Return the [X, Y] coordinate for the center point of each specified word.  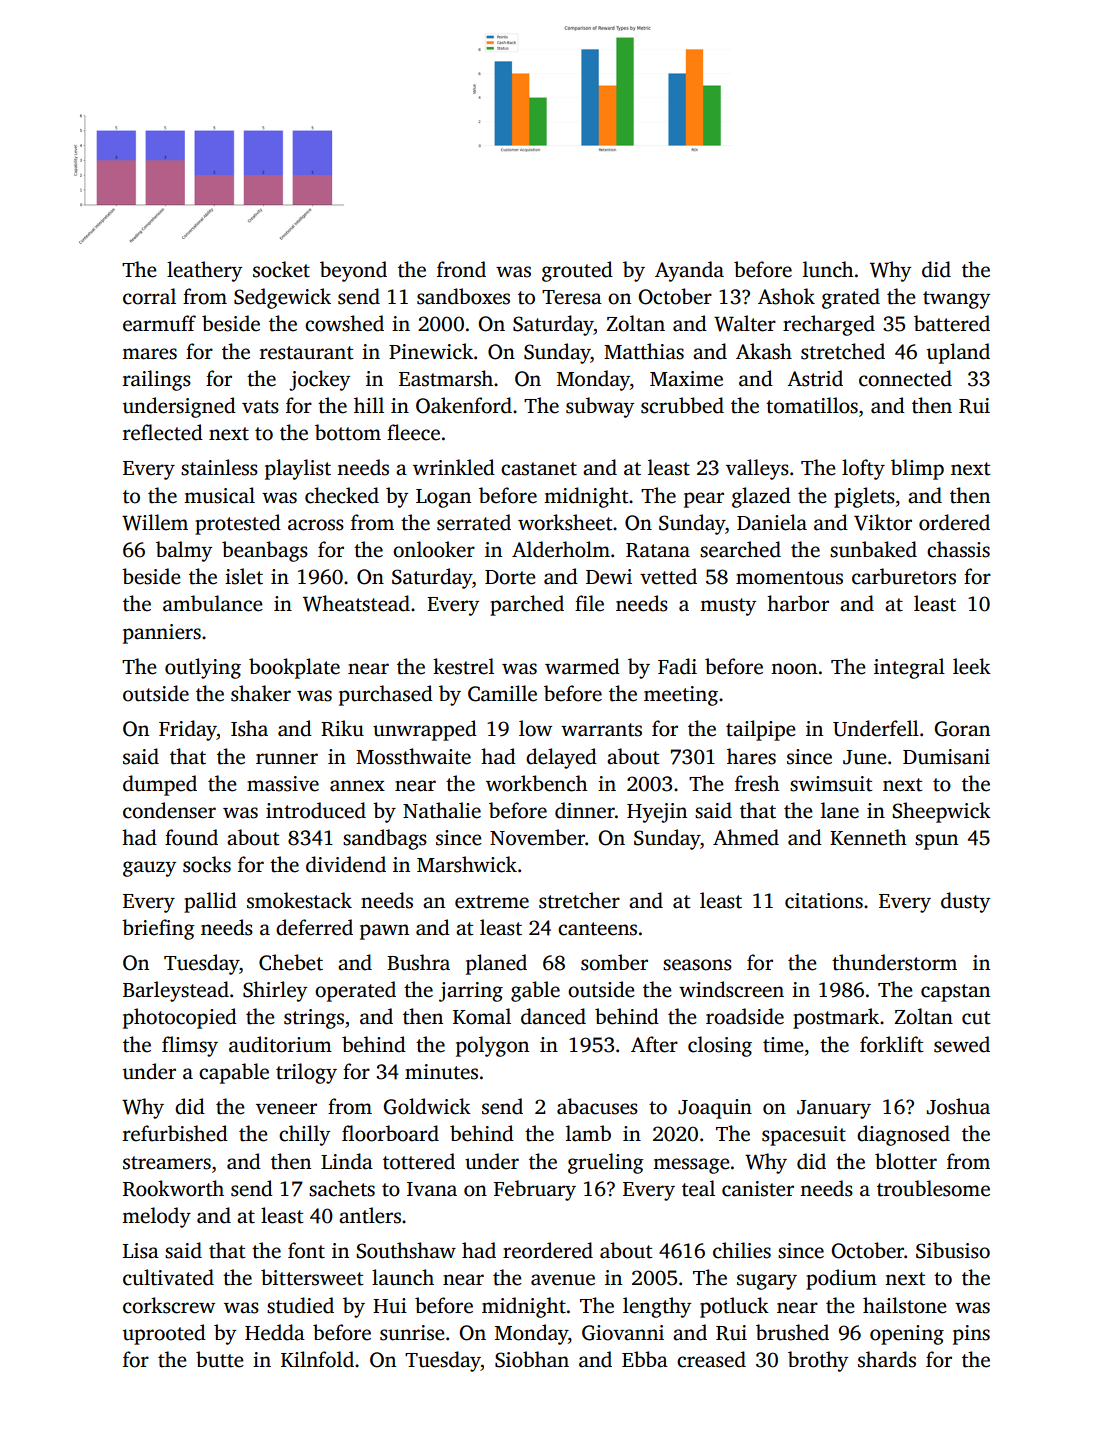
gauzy [149, 869]
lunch [828, 269]
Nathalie [442, 810]
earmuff [159, 323]
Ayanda [689, 271]
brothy [818, 1361]
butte [220, 1359]
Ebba [645, 1359]
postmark [836, 1018]
